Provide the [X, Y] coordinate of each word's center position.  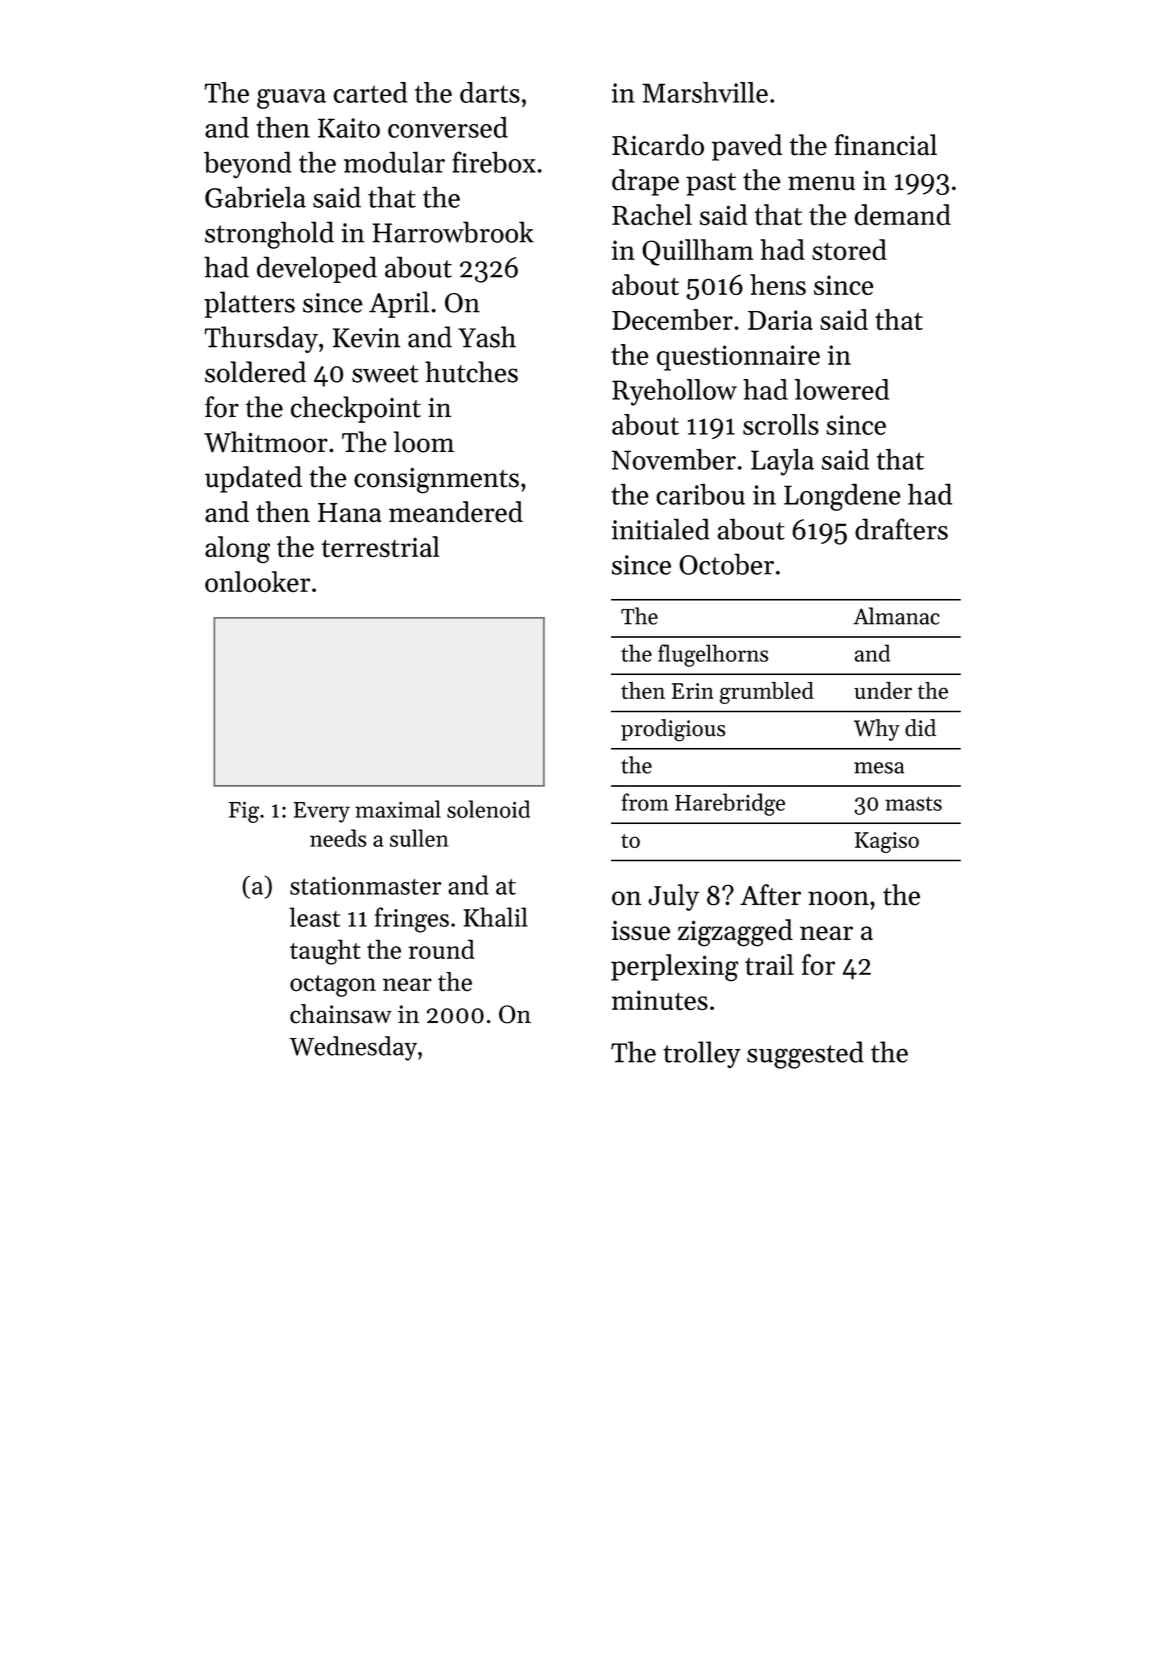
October [726, 564]
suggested [805, 1055]
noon [838, 898]
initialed [661, 529]
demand [902, 215]
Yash [487, 337]
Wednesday [353, 1048]
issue [640, 931]
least [314, 917]
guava [291, 99]
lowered [842, 389]
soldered [255, 372]
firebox [494, 162]
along [237, 550]
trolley [702, 1054]
